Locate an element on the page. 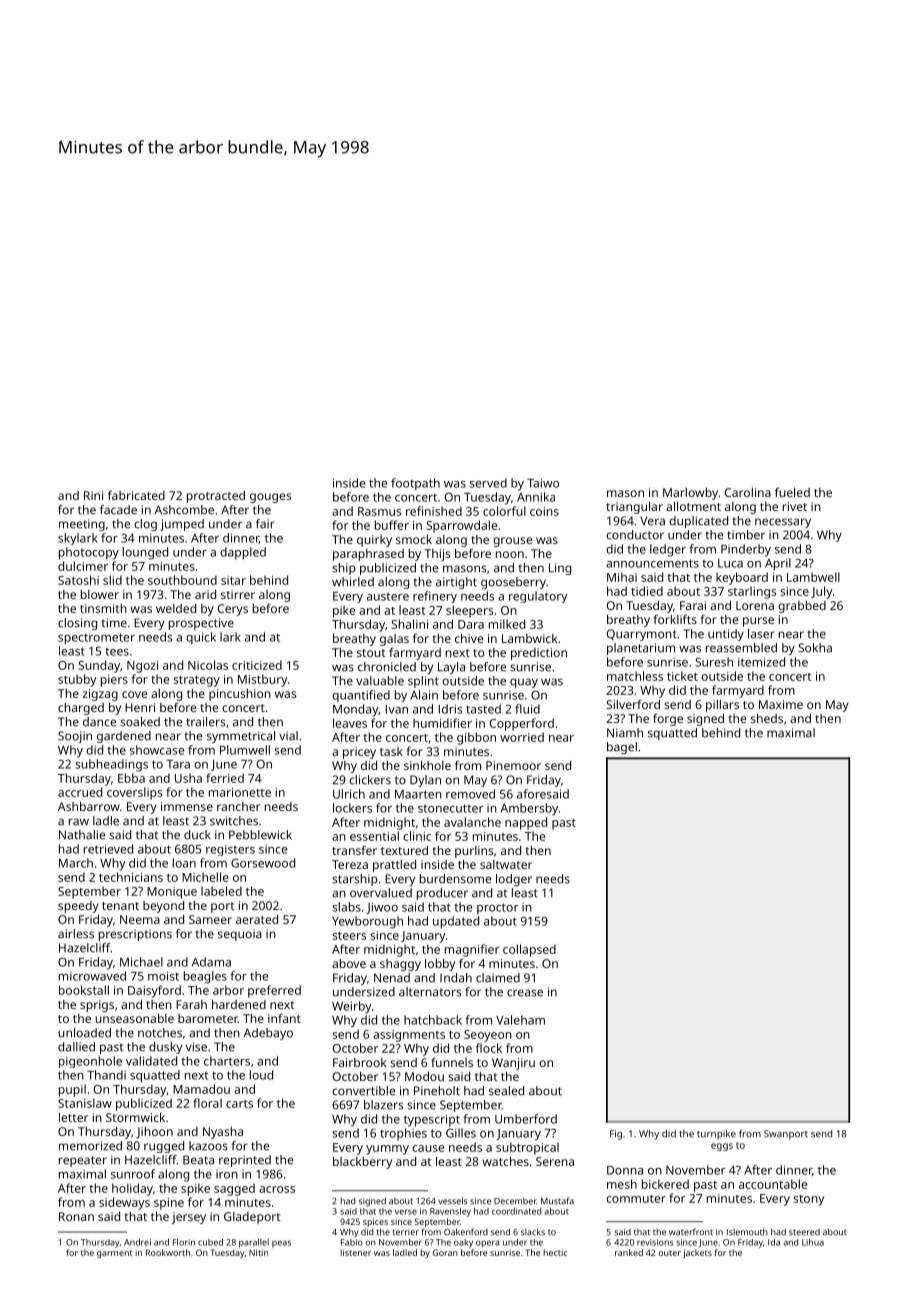  duck is located at coordinates (197, 835).
